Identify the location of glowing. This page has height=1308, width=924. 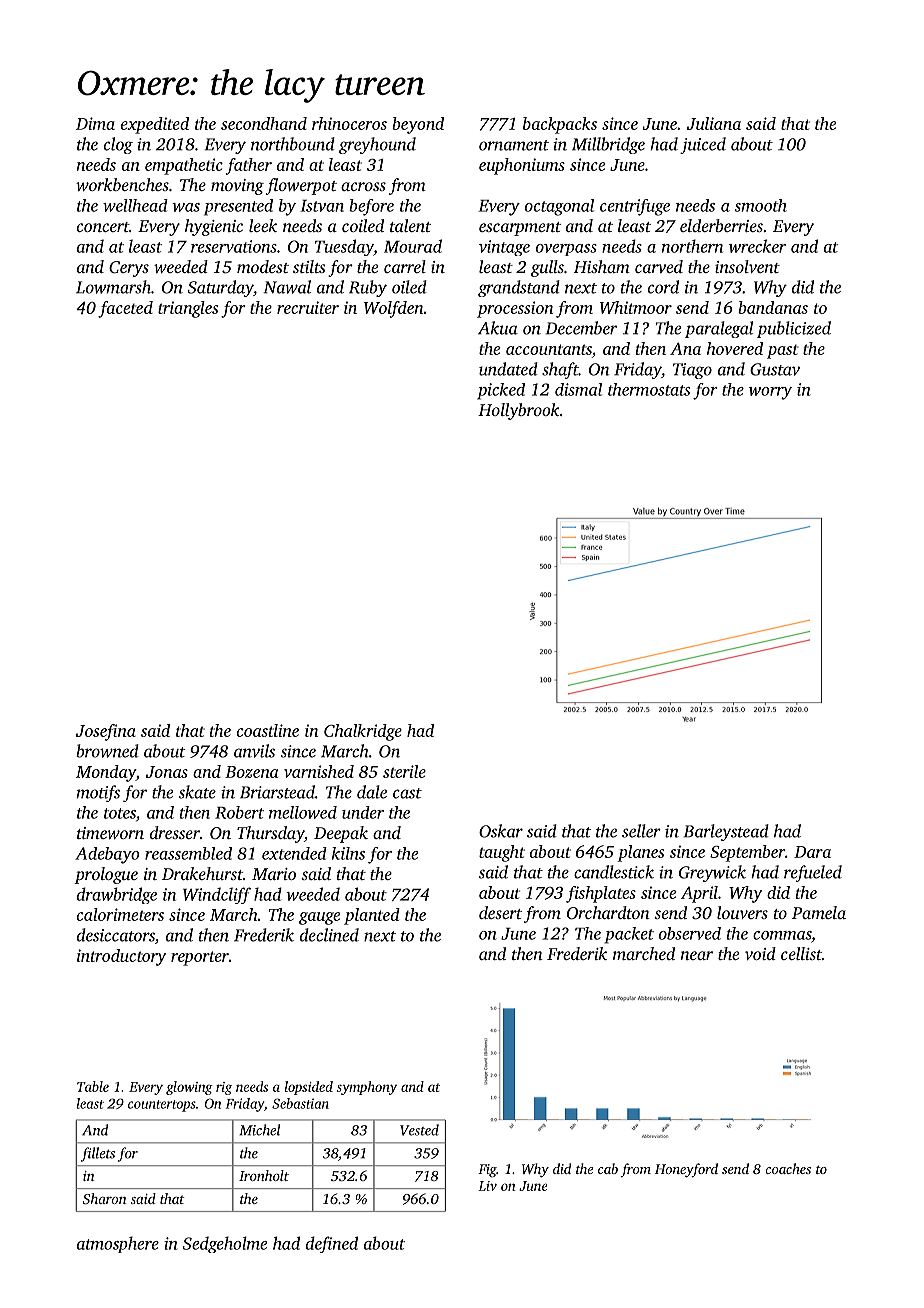
(189, 1088).
